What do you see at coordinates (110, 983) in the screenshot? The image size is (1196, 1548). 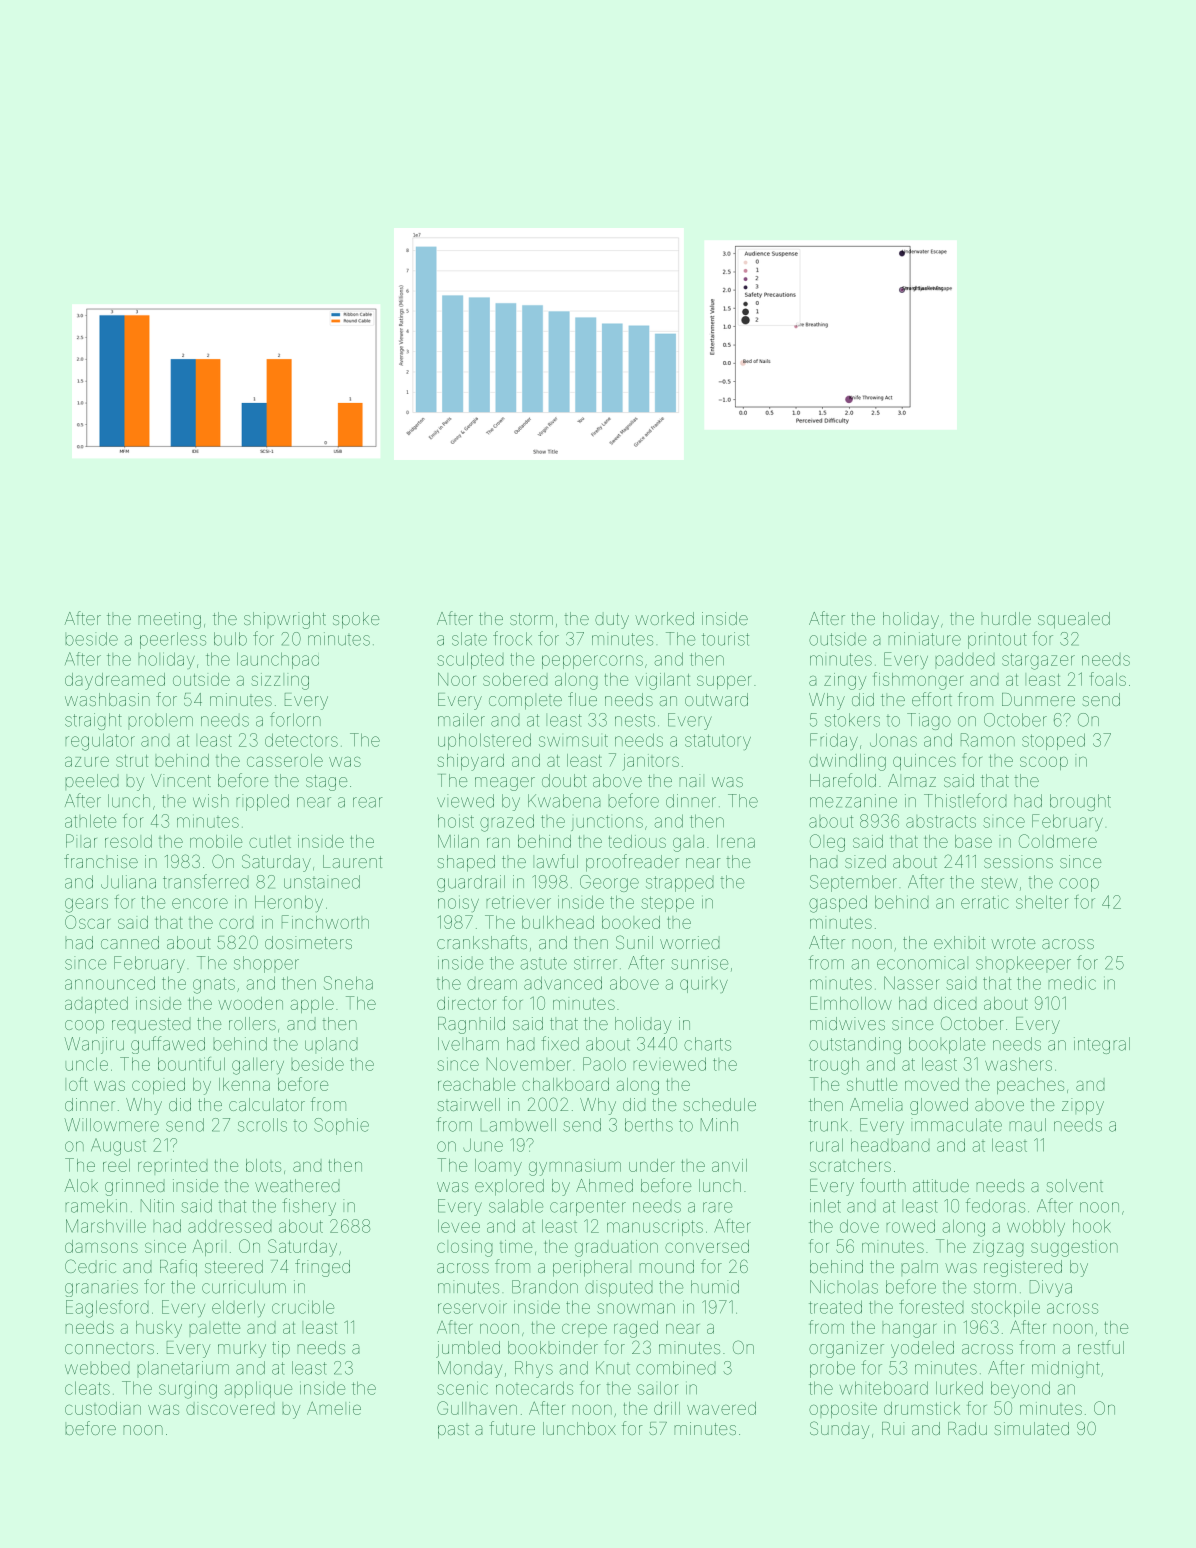 I see `announced` at bounding box center [110, 983].
